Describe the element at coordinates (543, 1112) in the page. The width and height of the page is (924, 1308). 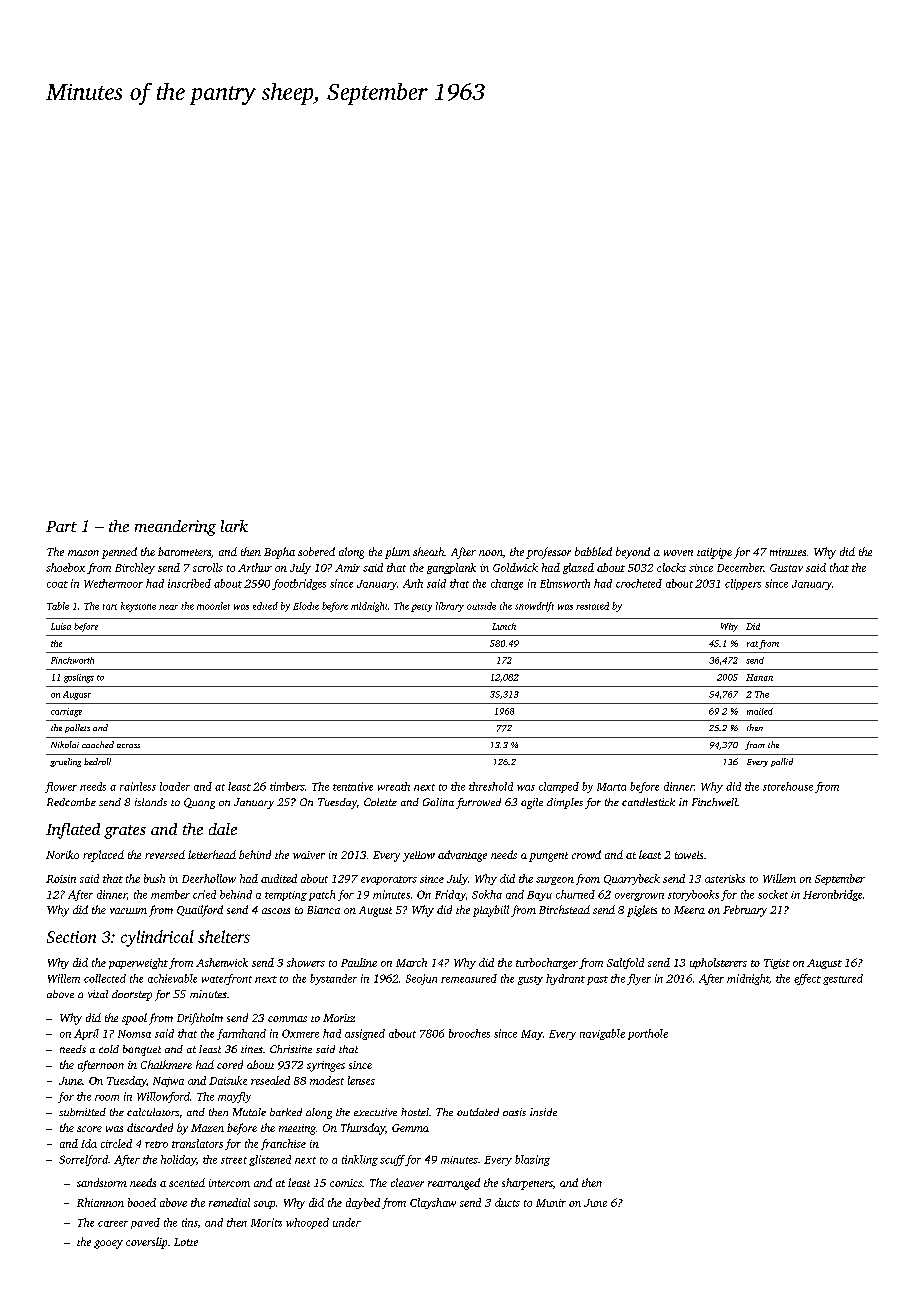
I see `inside` at that location.
